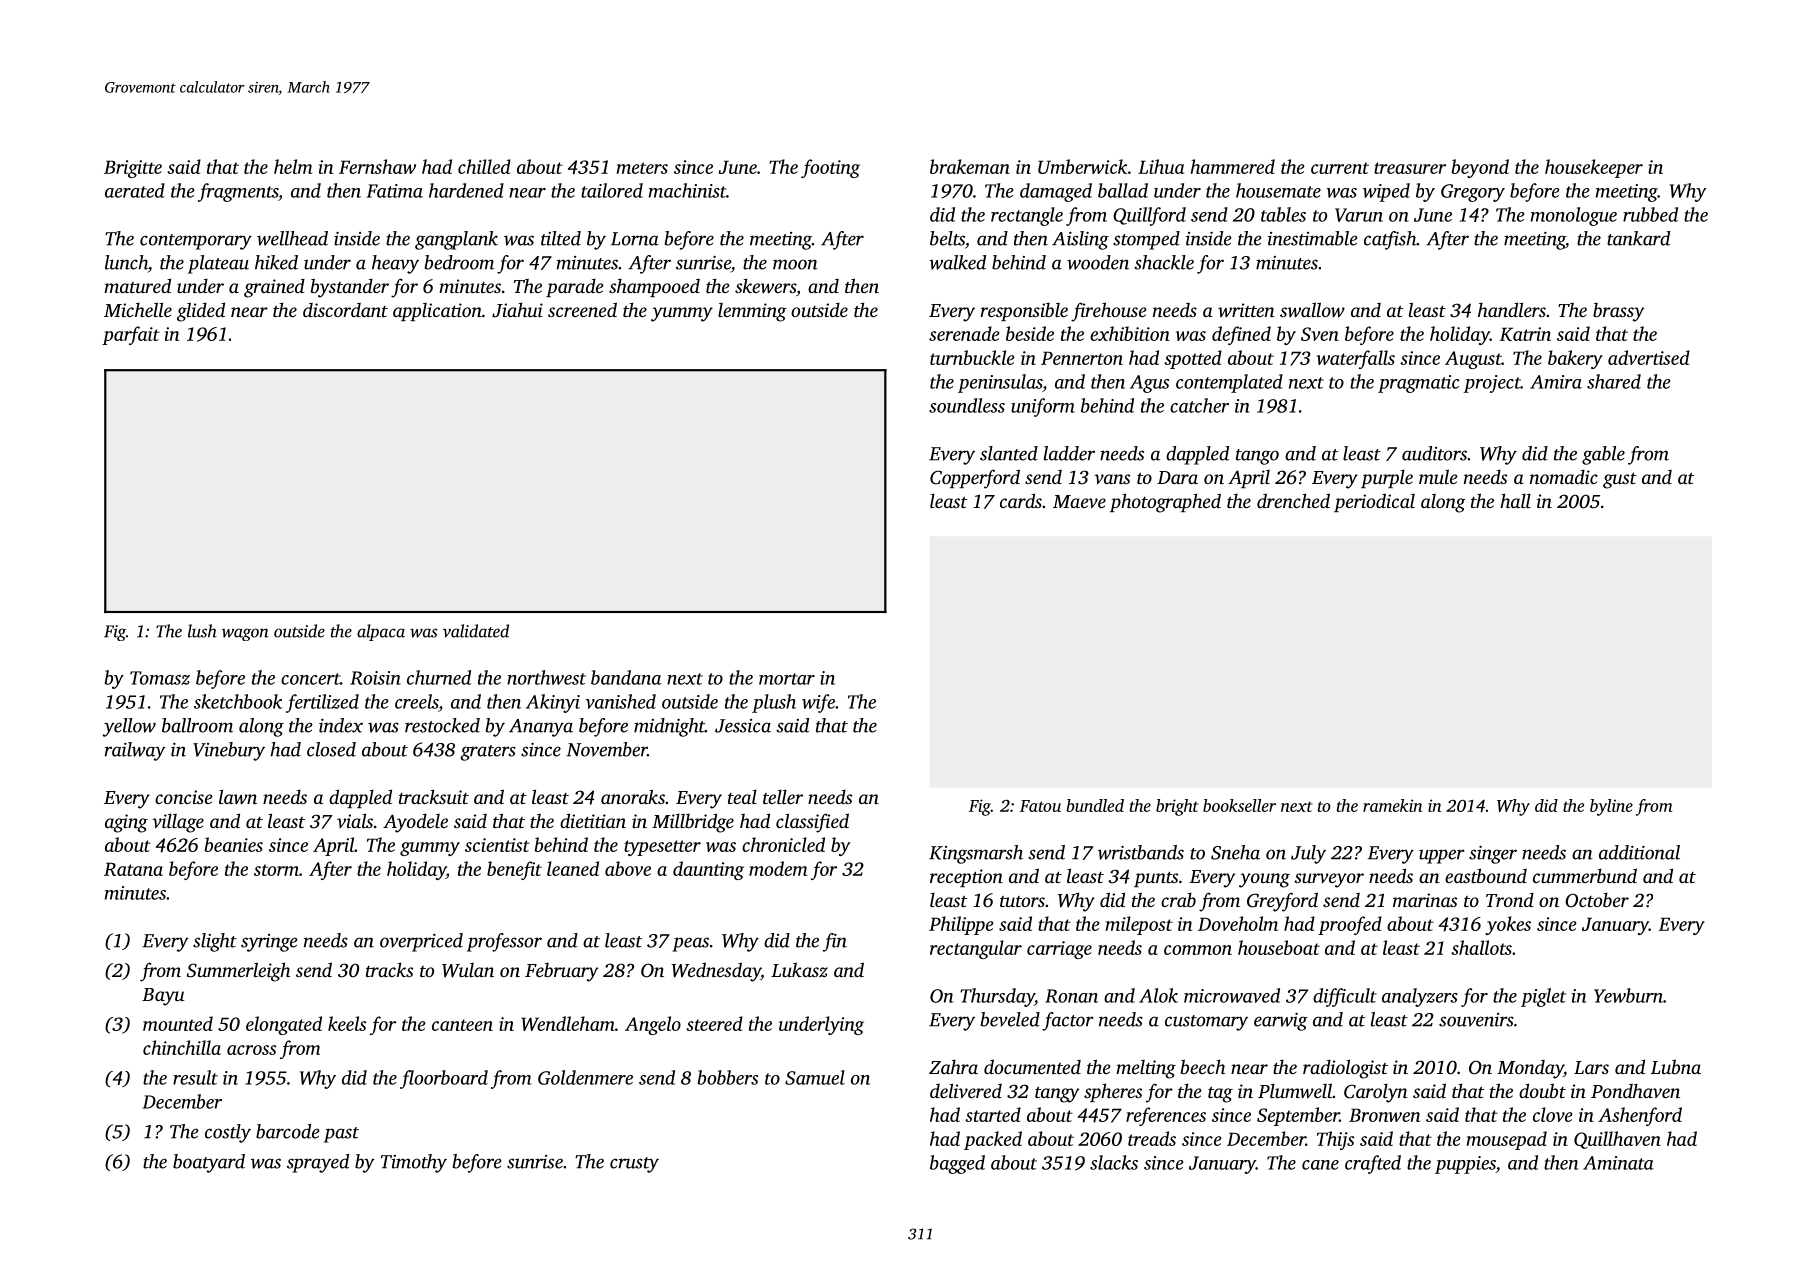 This document has height=1284, width=1816. What do you see at coordinates (459, 262) in the document?
I see `bedroom` at bounding box center [459, 262].
